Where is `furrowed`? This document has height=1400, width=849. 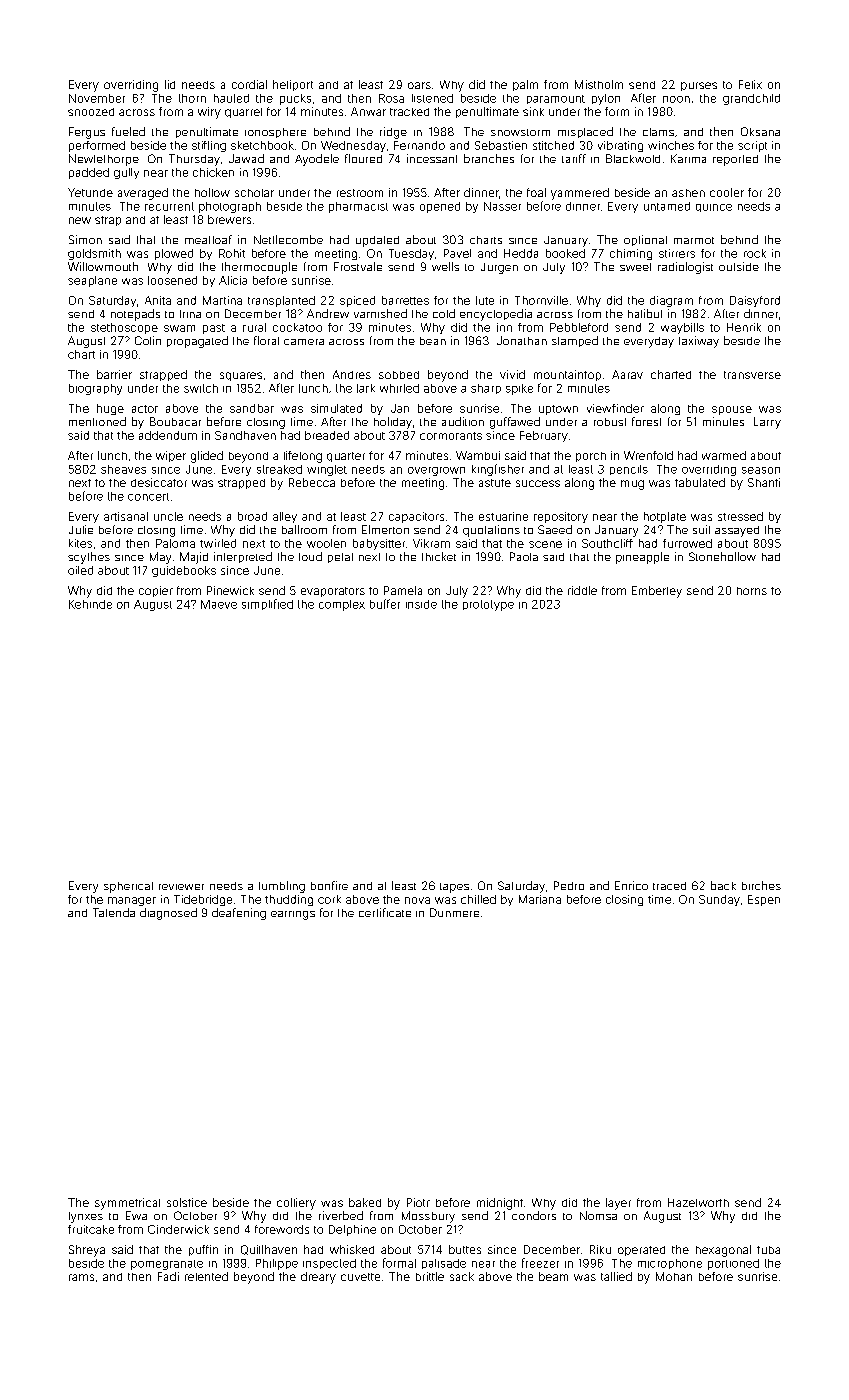
furrowed is located at coordinates (687, 543).
